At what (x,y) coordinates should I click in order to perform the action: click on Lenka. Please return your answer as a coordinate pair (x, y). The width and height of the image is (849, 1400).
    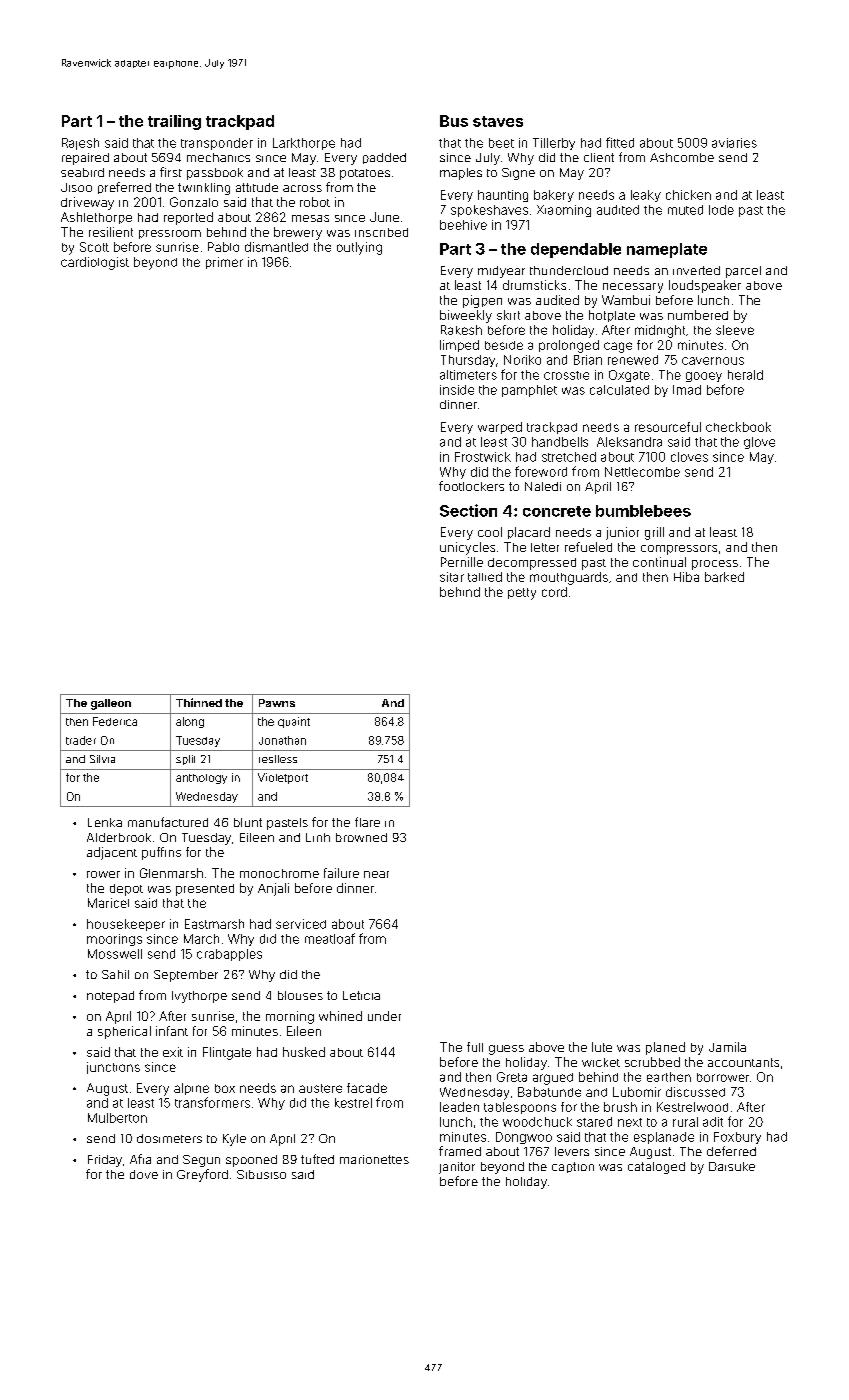
    Looking at the image, I should click on (105, 822).
